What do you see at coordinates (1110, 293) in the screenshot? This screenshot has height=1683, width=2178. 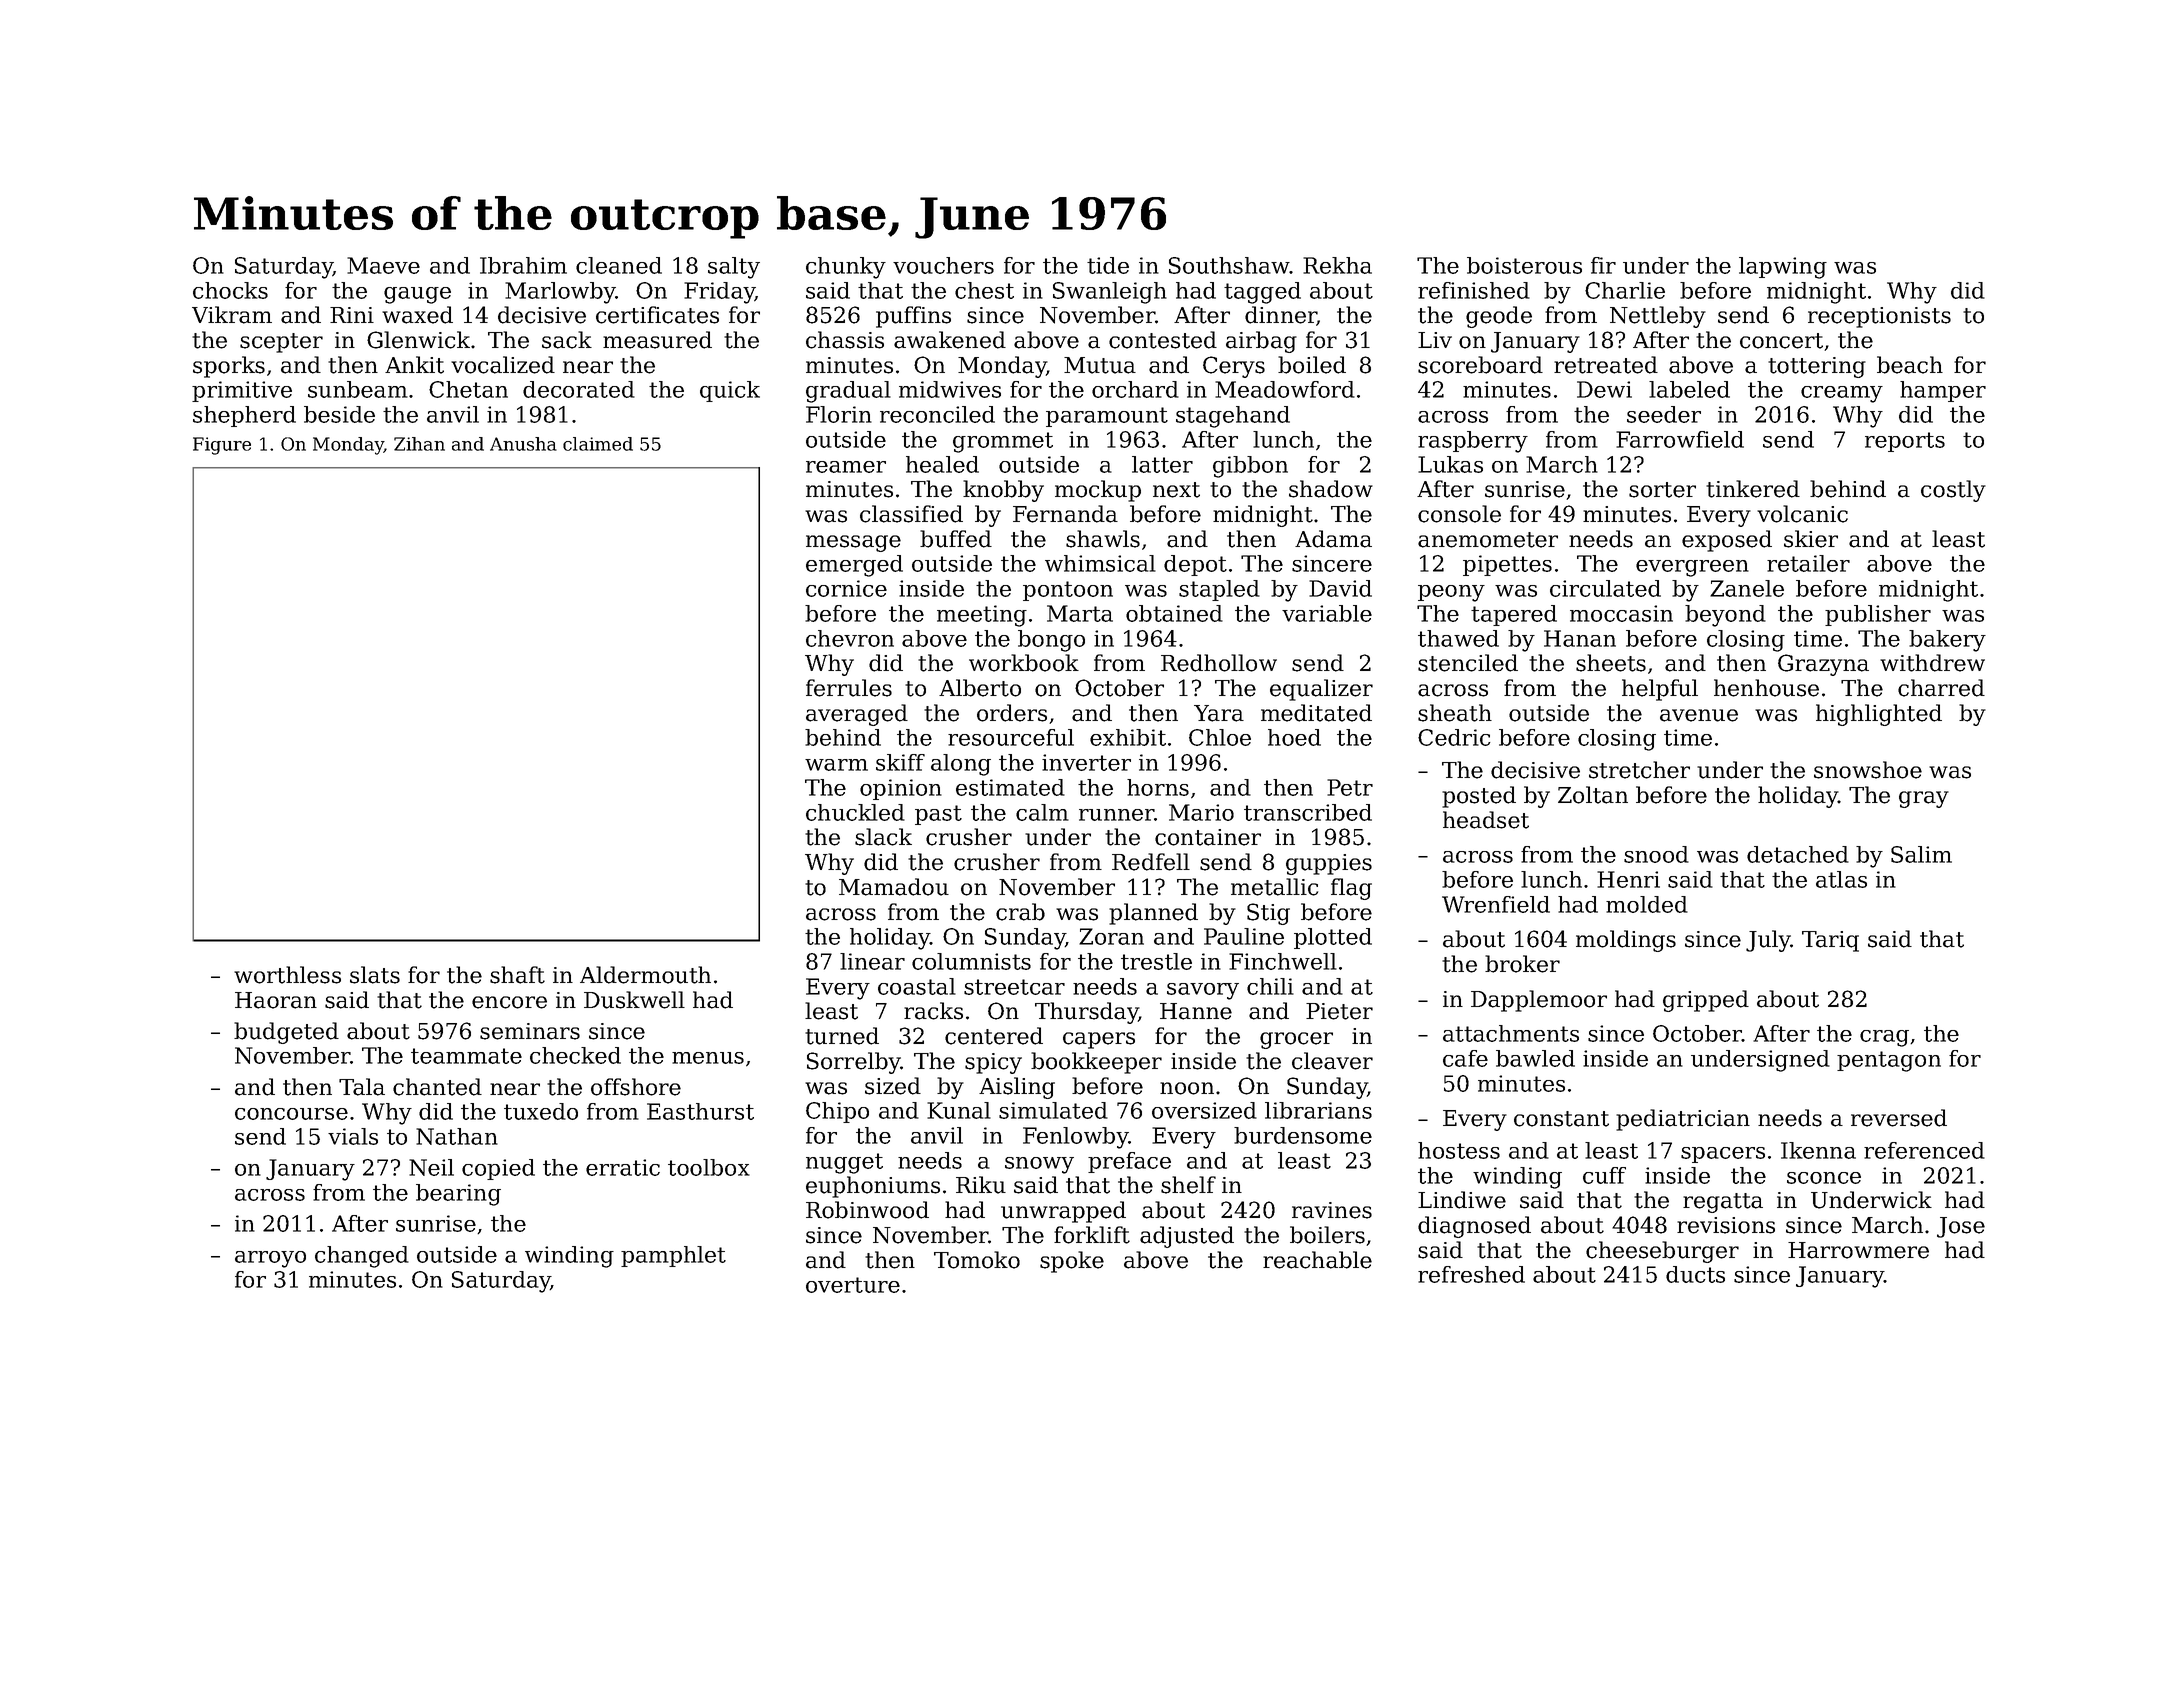 I see `Swanleigh` at bounding box center [1110, 293].
